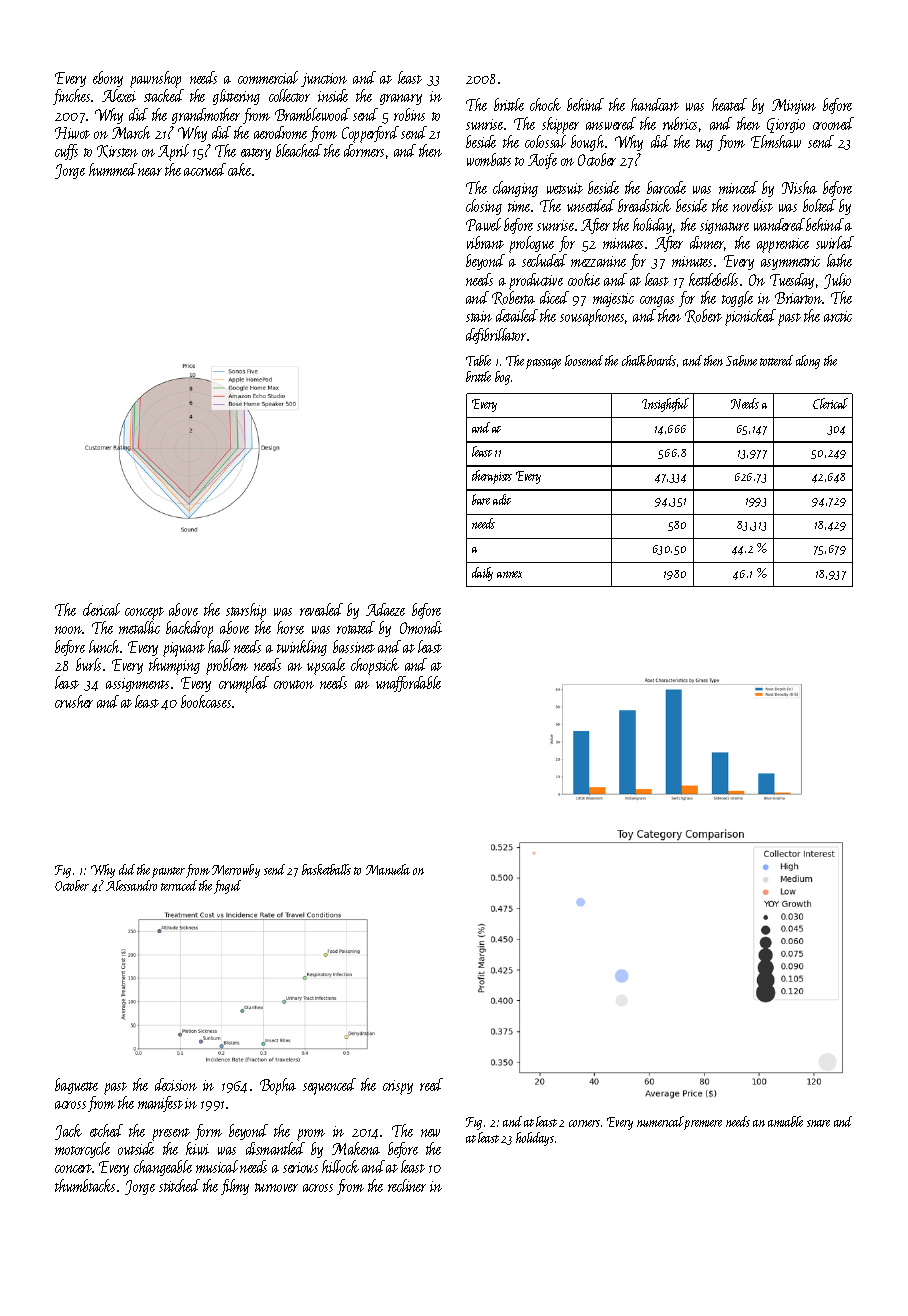 The height and width of the document is (1316, 908). I want to click on therapists, so click(492, 477).
